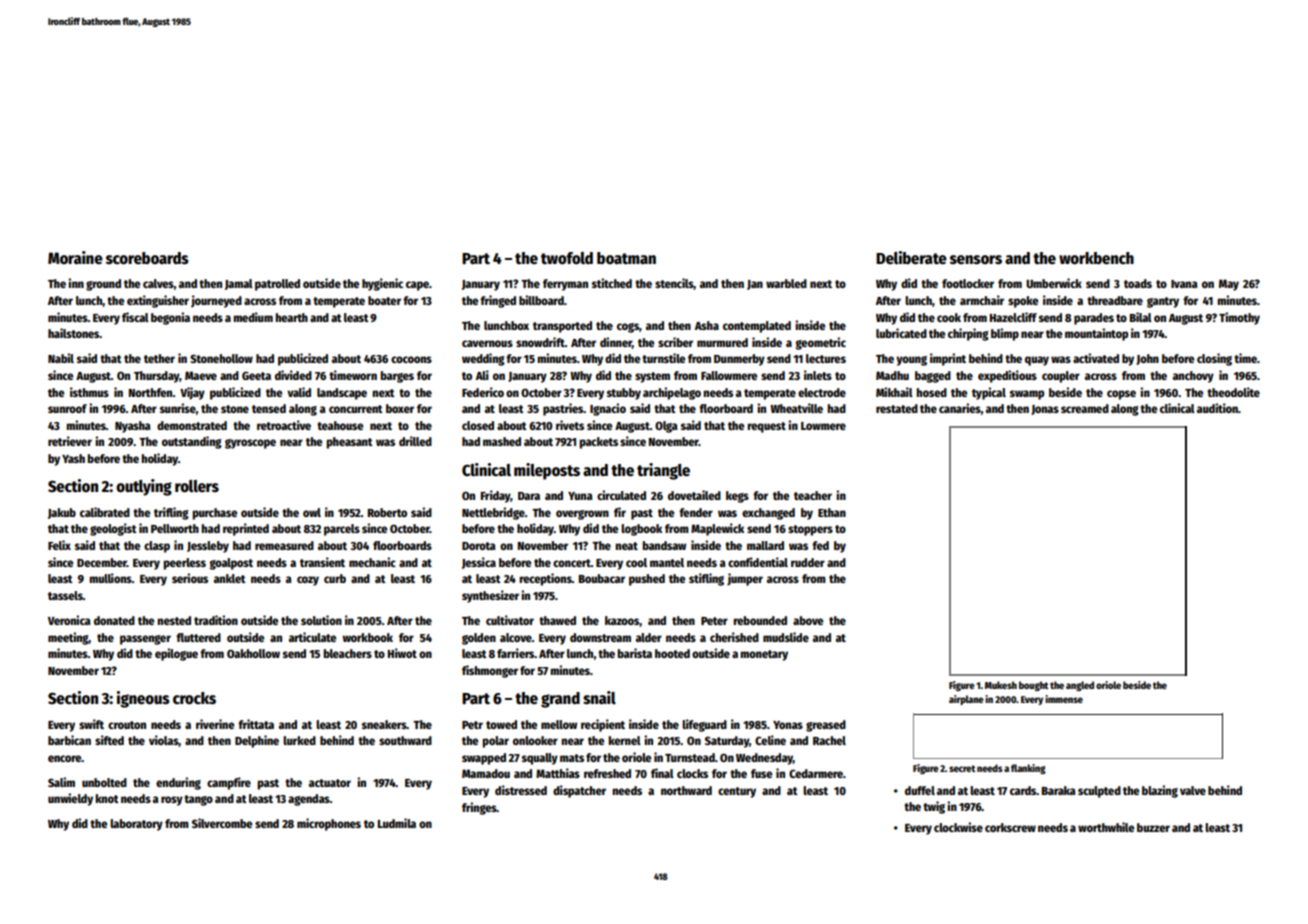  Describe the element at coordinates (567, 258) in the document. I see `twofold` at that location.
